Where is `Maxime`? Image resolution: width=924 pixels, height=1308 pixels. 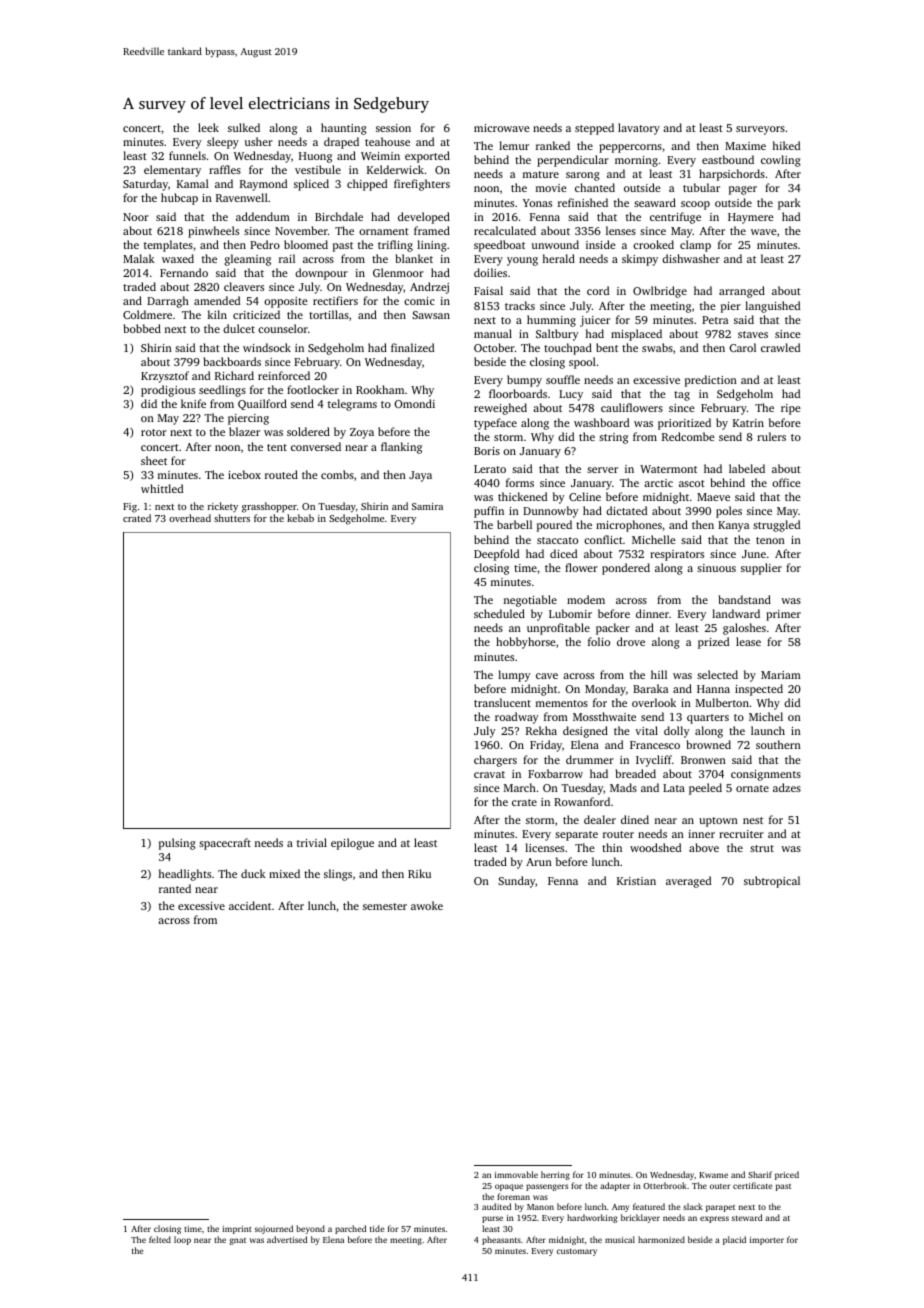
Maxime is located at coordinates (745, 146).
